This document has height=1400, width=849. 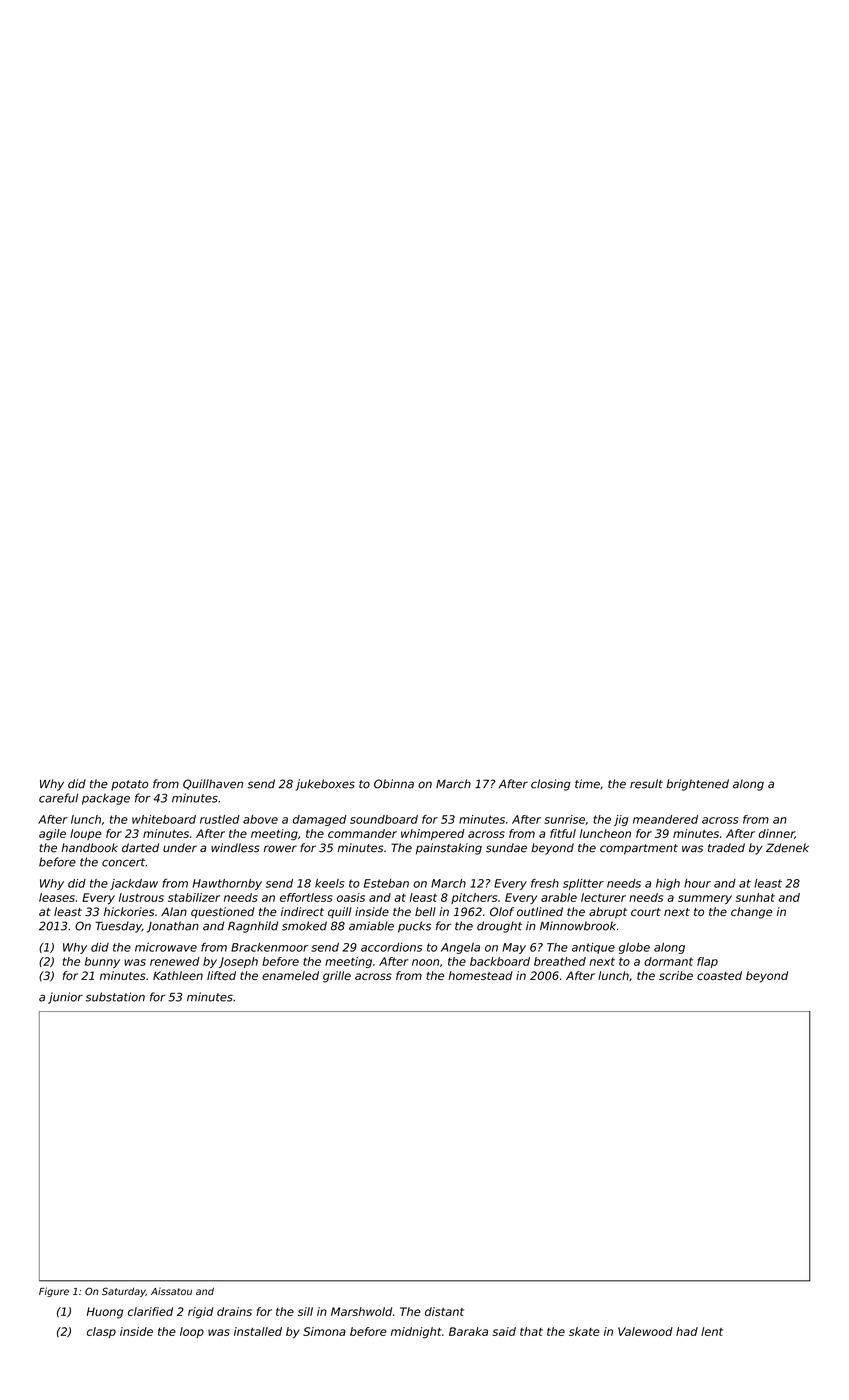 I want to click on Marshwold, so click(x=361, y=1311).
